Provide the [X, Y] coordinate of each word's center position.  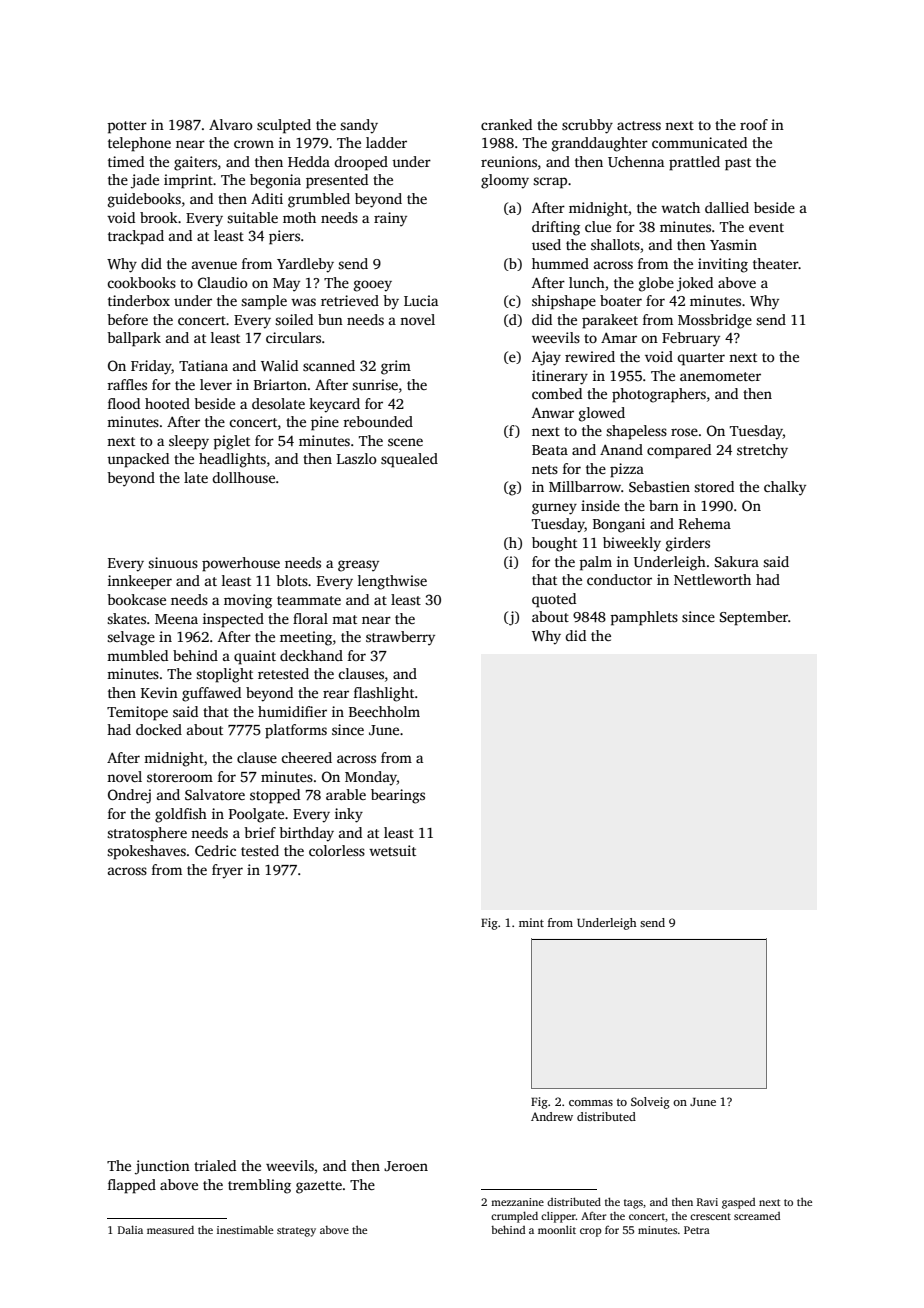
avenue [214, 265]
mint [531, 922]
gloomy [505, 181]
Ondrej [129, 796]
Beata [550, 450]
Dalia [130, 1230]
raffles [127, 384]
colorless [337, 850]
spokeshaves [146, 852]
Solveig [650, 1103]
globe [656, 284]
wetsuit [392, 850]
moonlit [557, 1230]
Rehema [705, 523]
